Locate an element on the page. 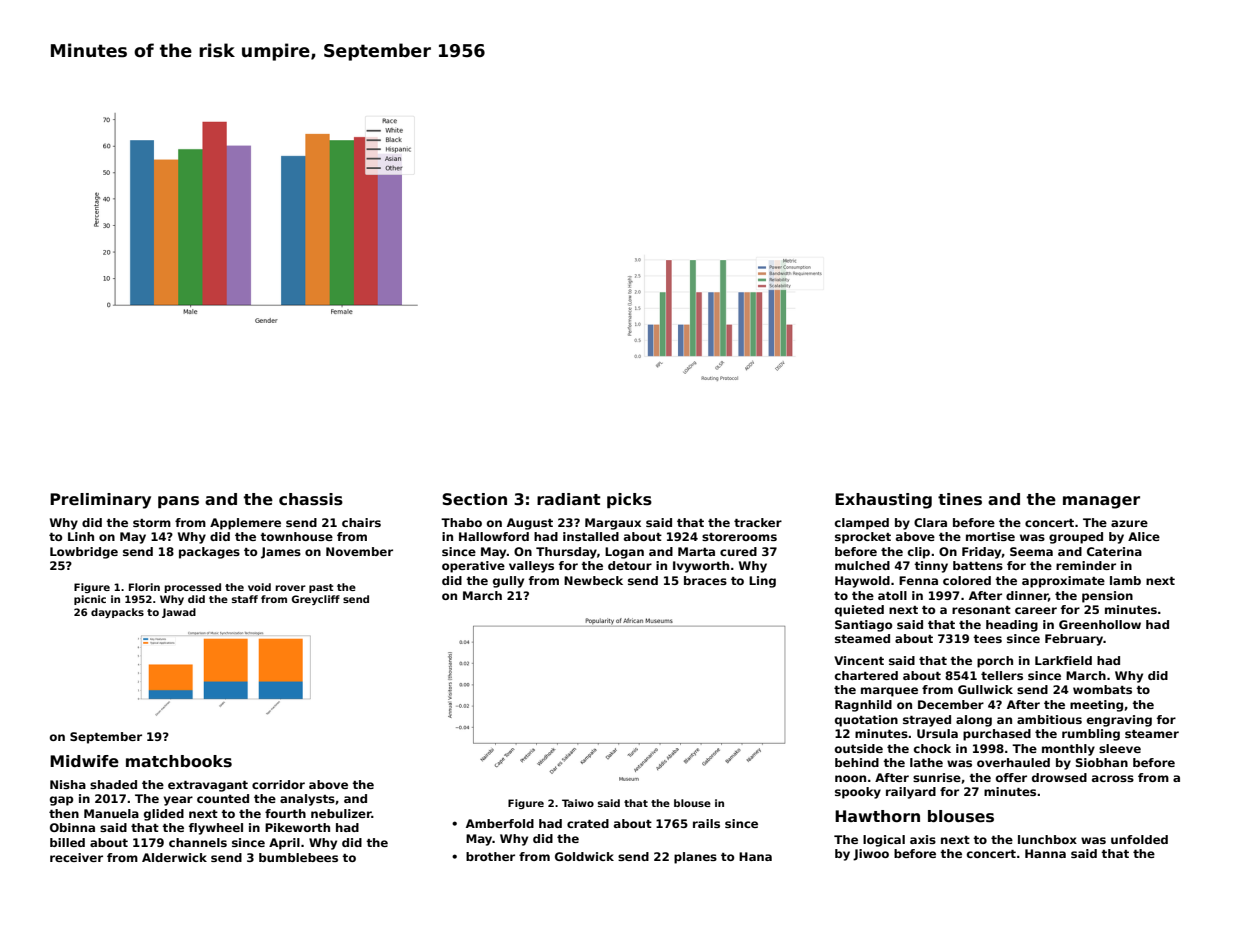  azure is located at coordinates (1129, 523).
